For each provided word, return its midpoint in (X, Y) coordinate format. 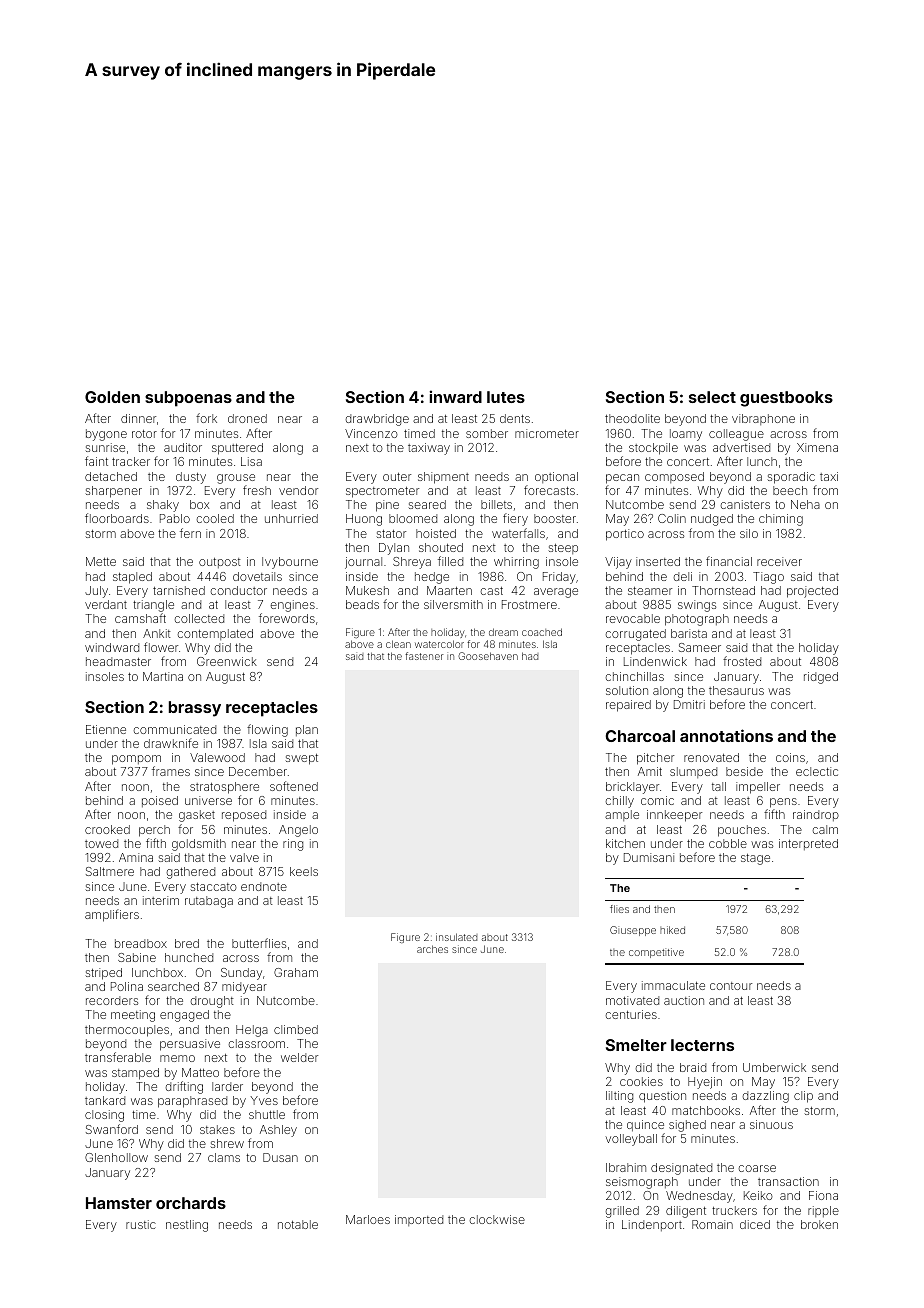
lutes (506, 397)
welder (299, 1057)
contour (731, 986)
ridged (821, 678)
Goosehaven (488, 656)
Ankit (157, 633)
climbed (296, 1029)
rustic (141, 1224)
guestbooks (786, 399)
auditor (183, 447)
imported (419, 1220)
